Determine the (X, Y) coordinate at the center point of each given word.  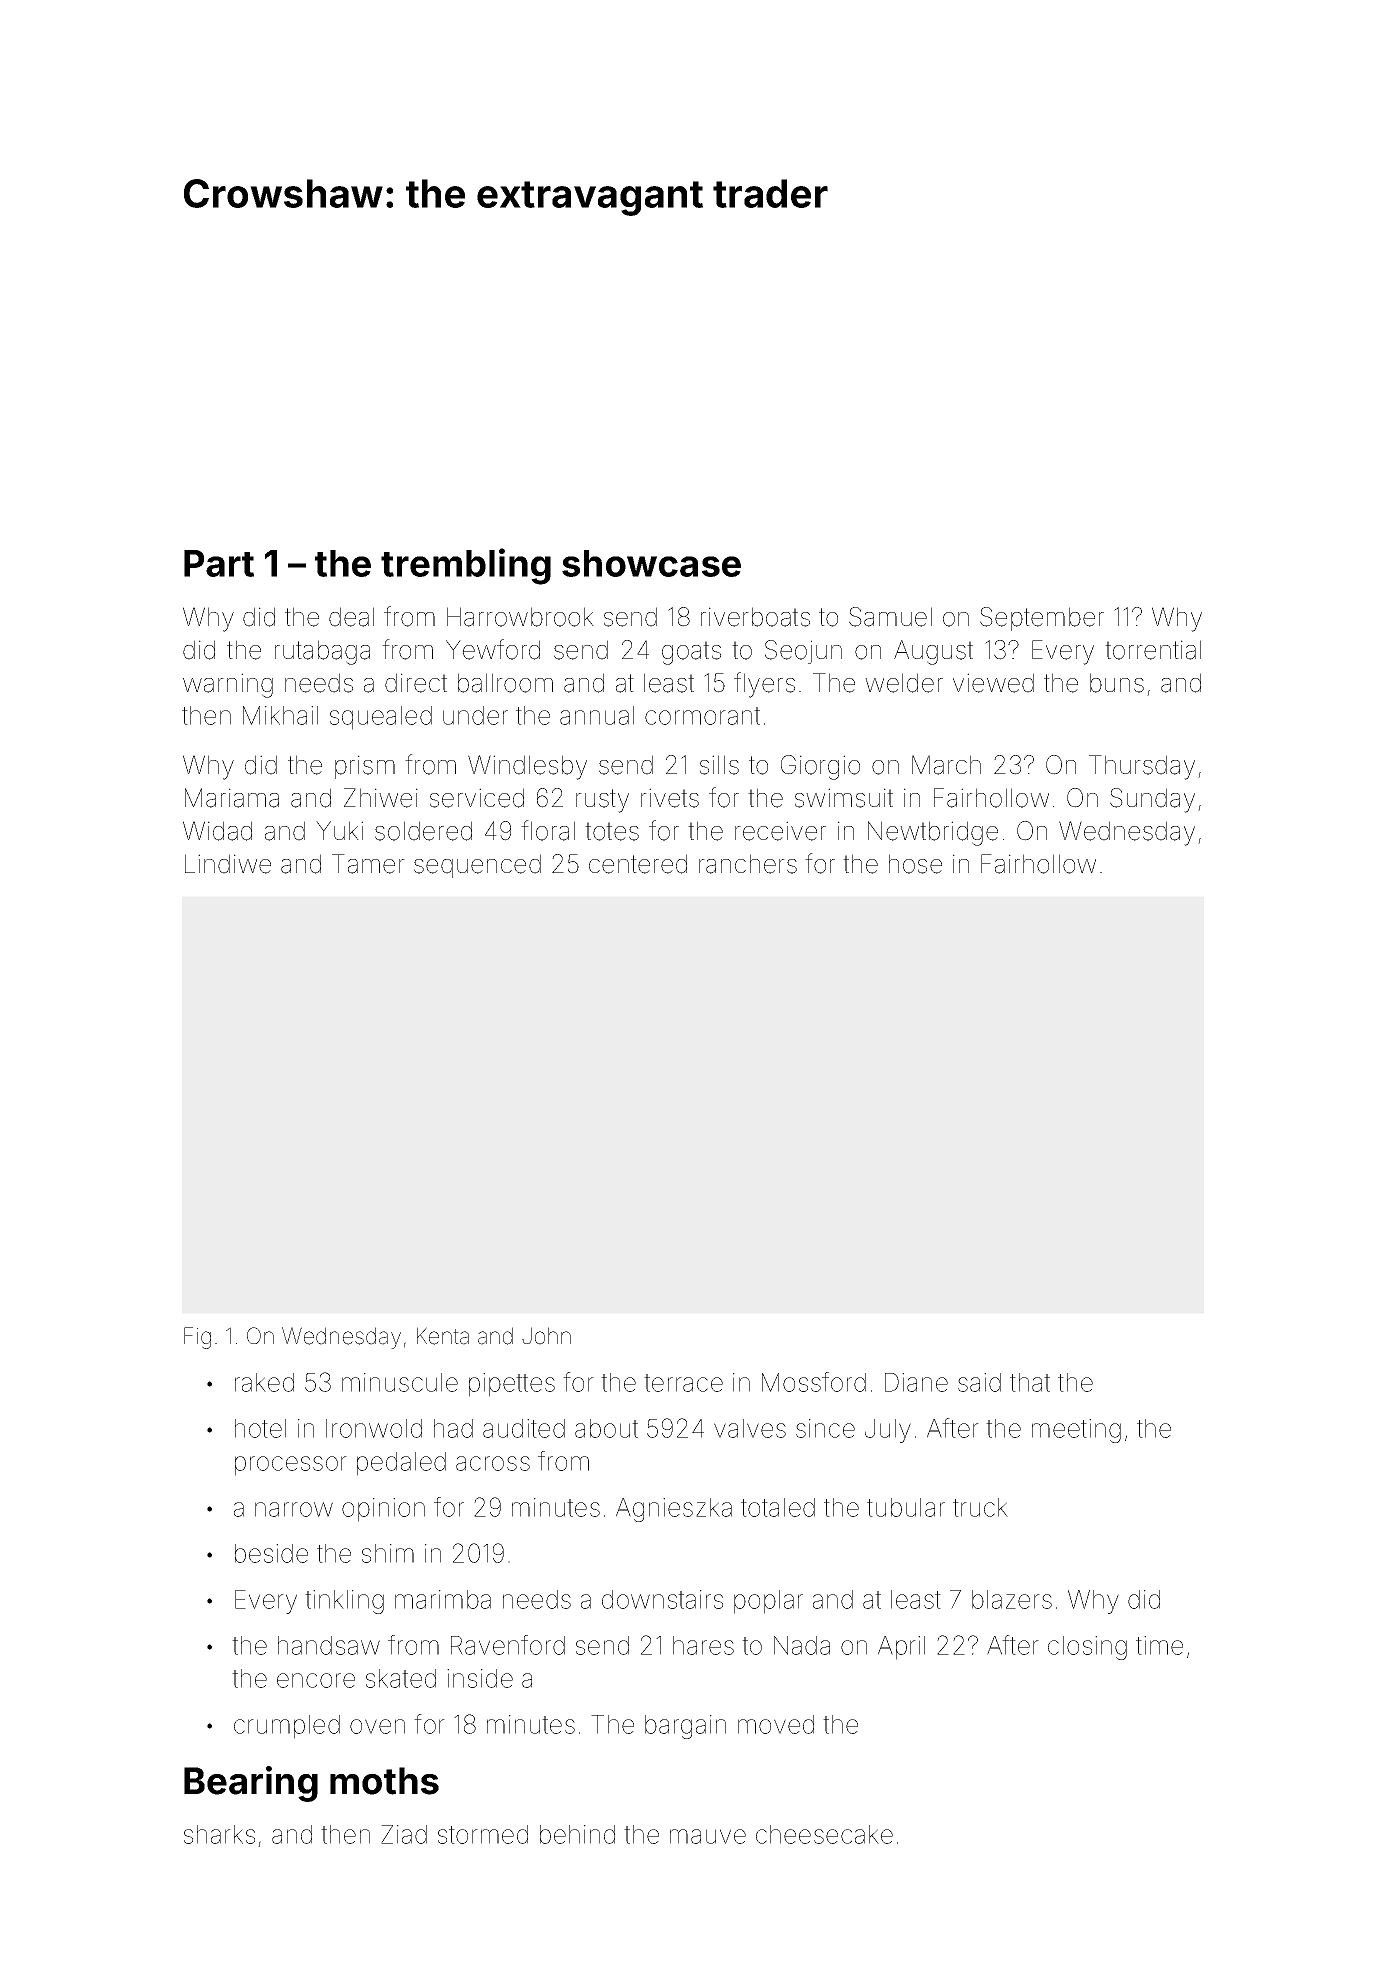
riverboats (755, 617)
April (901, 1648)
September (1042, 619)
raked (264, 1382)
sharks (219, 1834)
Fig (197, 1338)
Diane (916, 1382)
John (546, 1336)
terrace (683, 1383)
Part (219, 563)
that (1030, 1382)
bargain (685, 1727)
